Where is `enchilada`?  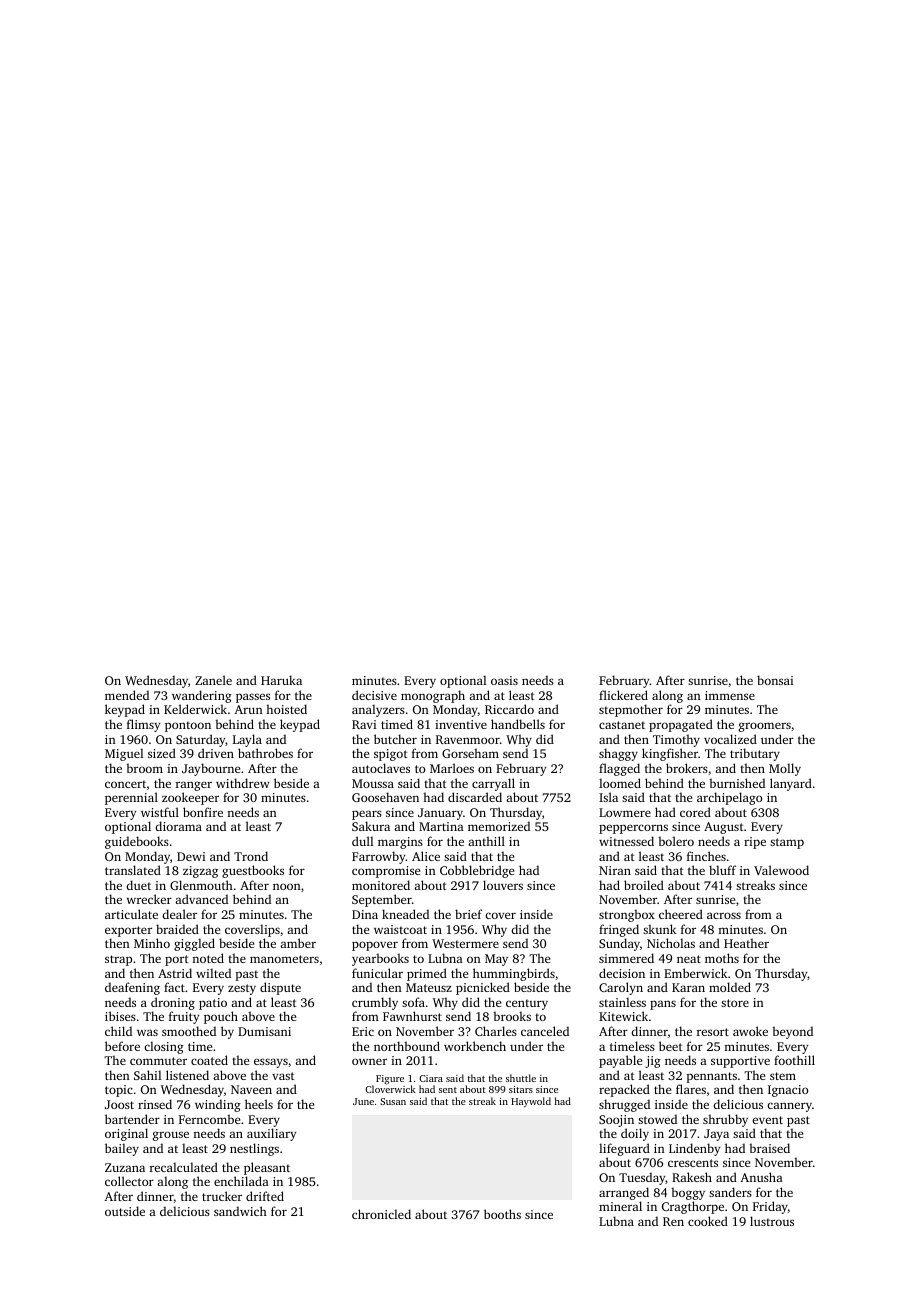
enchilada is located at coordinates (241, 1181).
